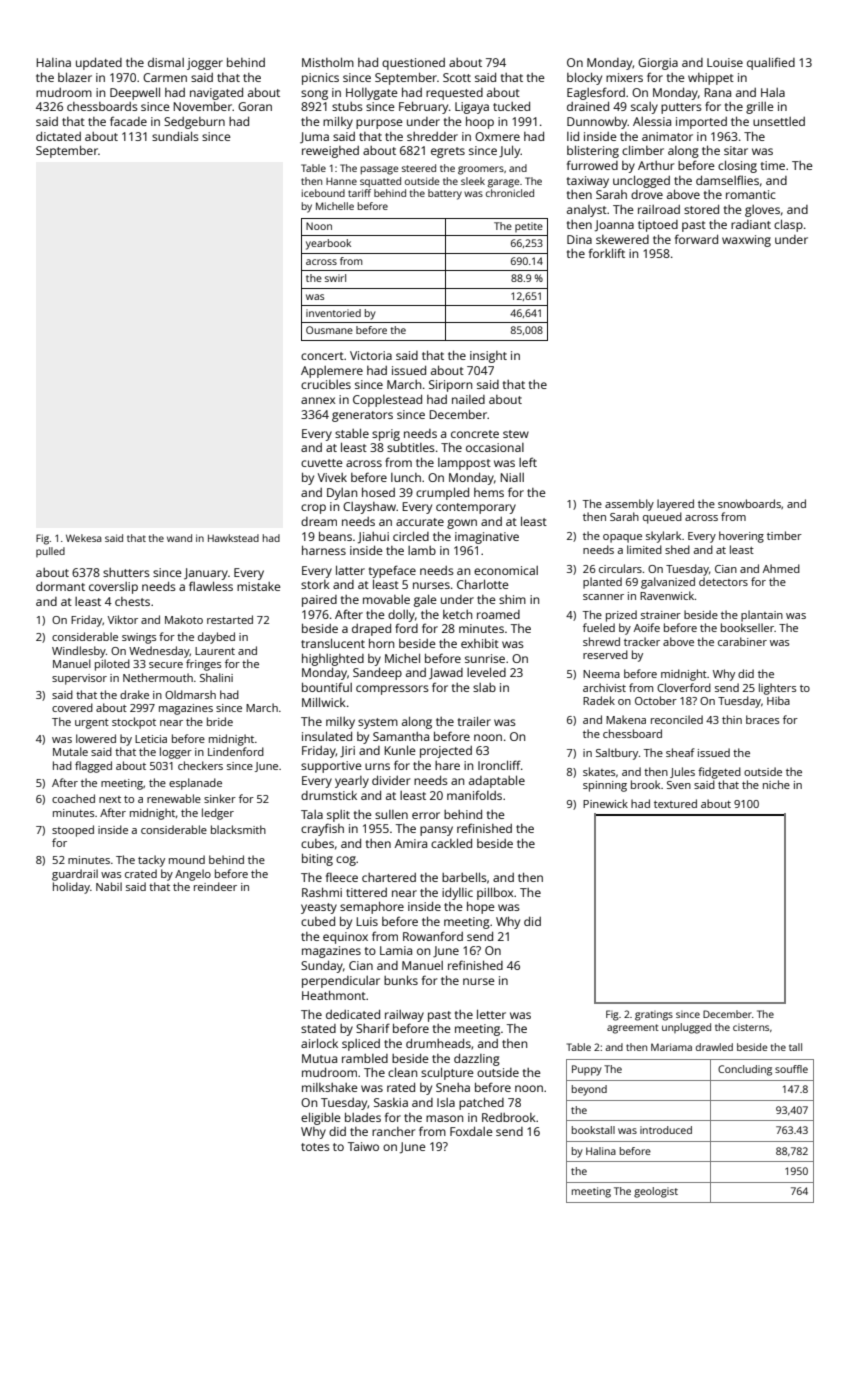 The image size is (849, 1400). What do you see at coordinates (315, 1147) in the document?
I see `totes` at bounding box center [315, 1147].
